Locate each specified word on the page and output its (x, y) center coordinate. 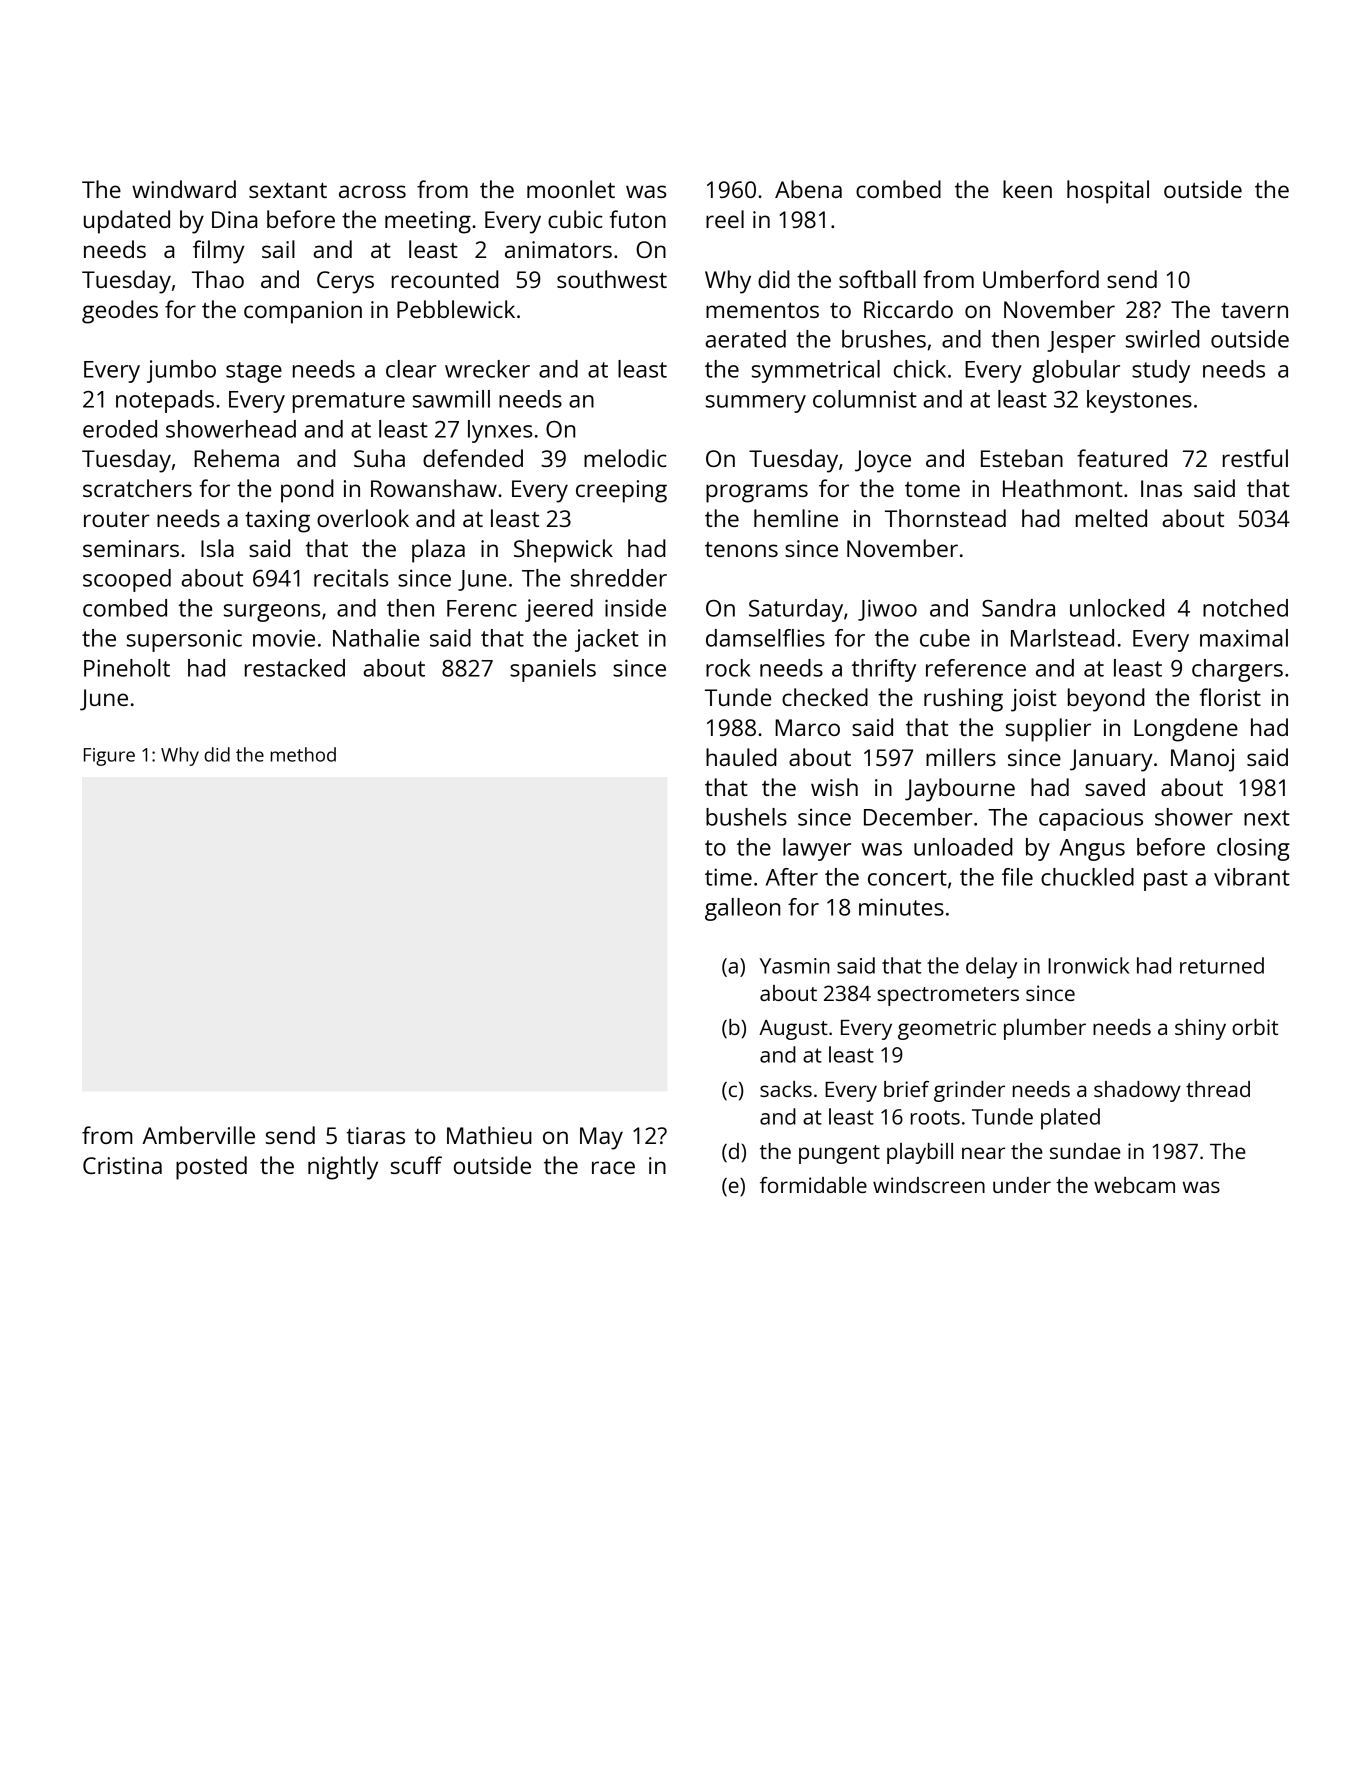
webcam (1134, 1185)
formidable (813, 1185)
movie (284, 638)
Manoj (1202, 760)
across (372, 191)
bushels (746, 817)
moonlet (571, 189)
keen (1027, 189)
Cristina (122, 1165)
